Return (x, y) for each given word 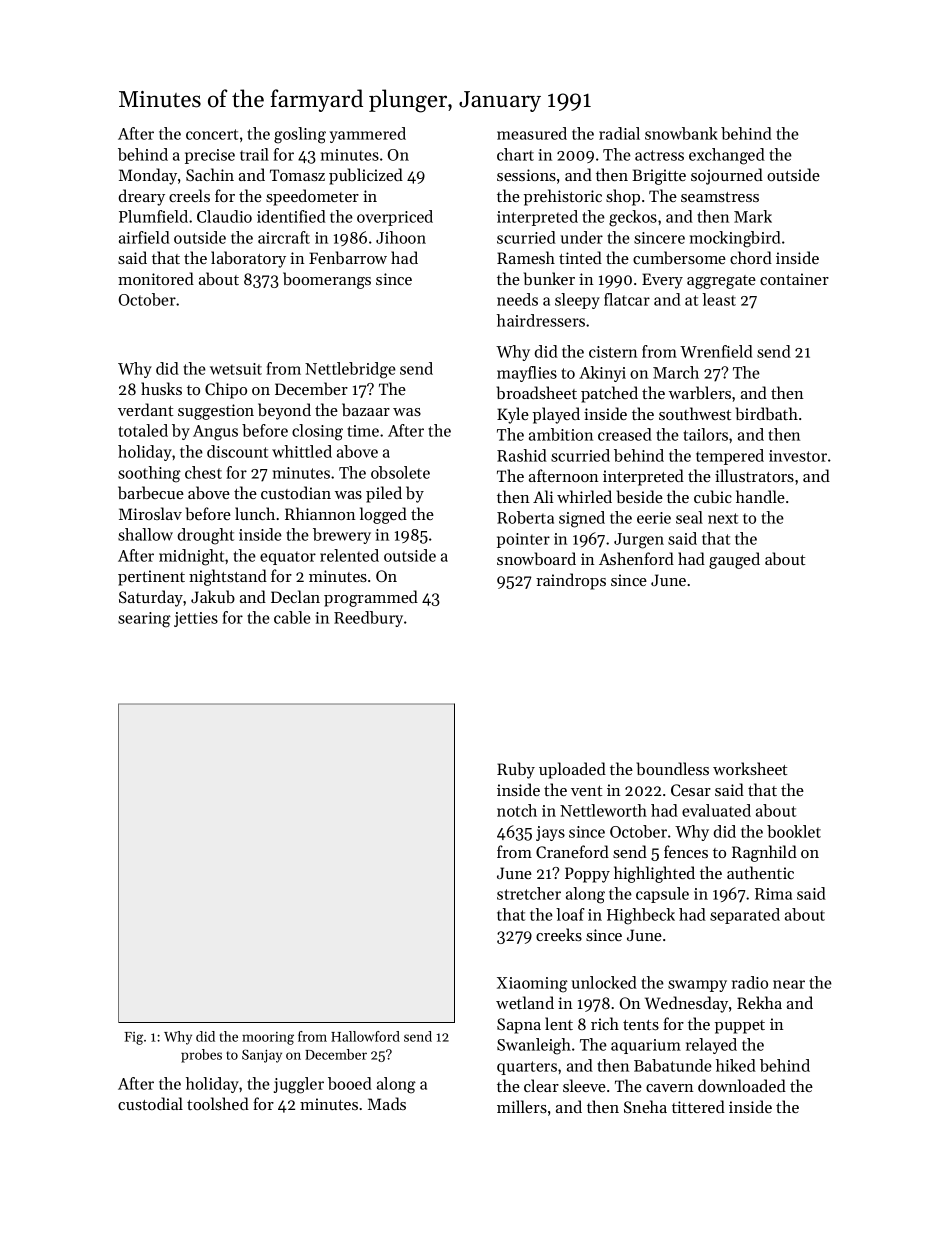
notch (517, 810)
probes (201, 1056)
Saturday (151, 598)
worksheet (750, 768)
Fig (133, 1038)
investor (798, 456)
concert (212, 134)
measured (532, 133)
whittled (302, 451)
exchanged (727, 156)
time (363, 431)
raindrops (571, 581)
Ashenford (636, 558)
